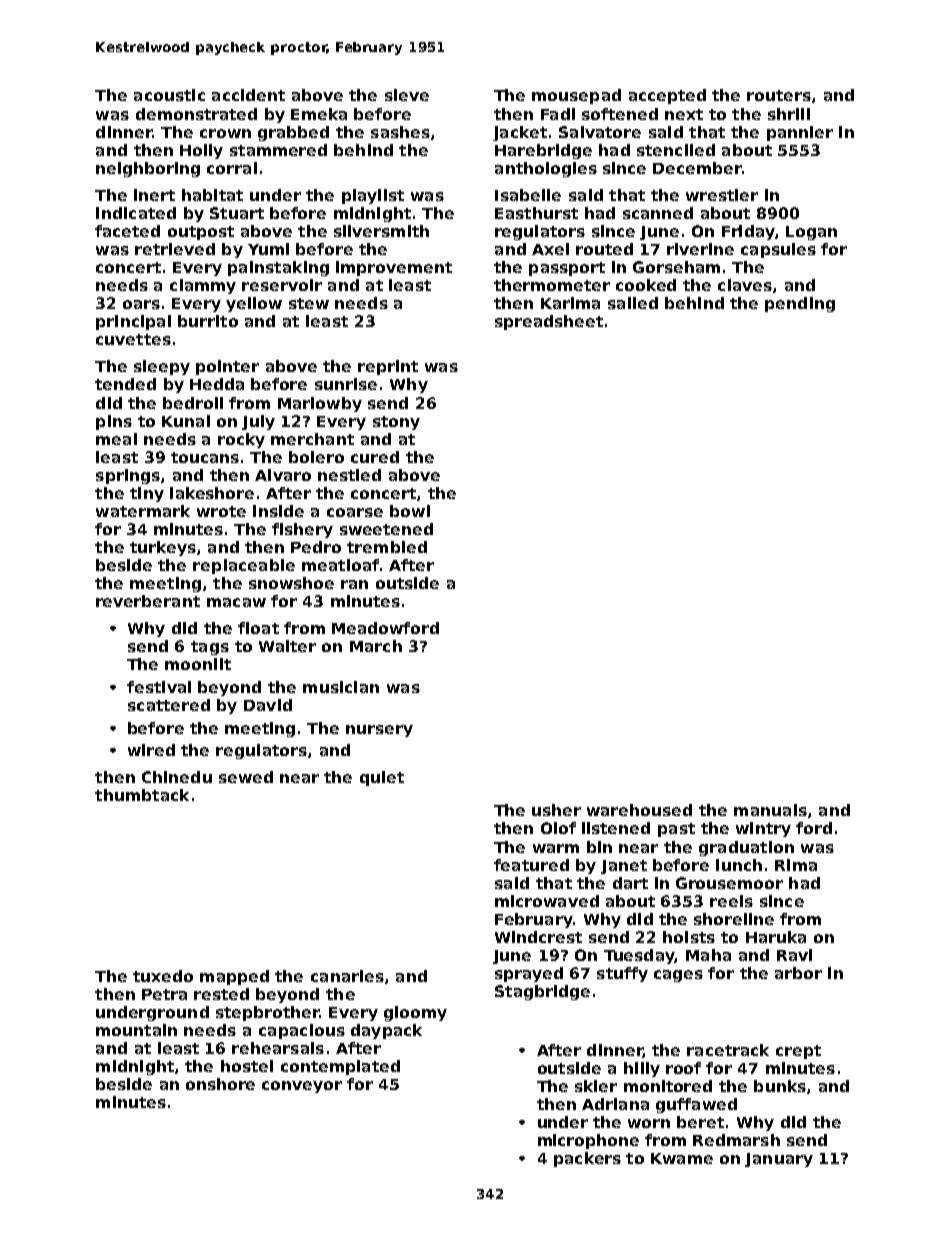  I want to click on crept, so click(798, 1052).
